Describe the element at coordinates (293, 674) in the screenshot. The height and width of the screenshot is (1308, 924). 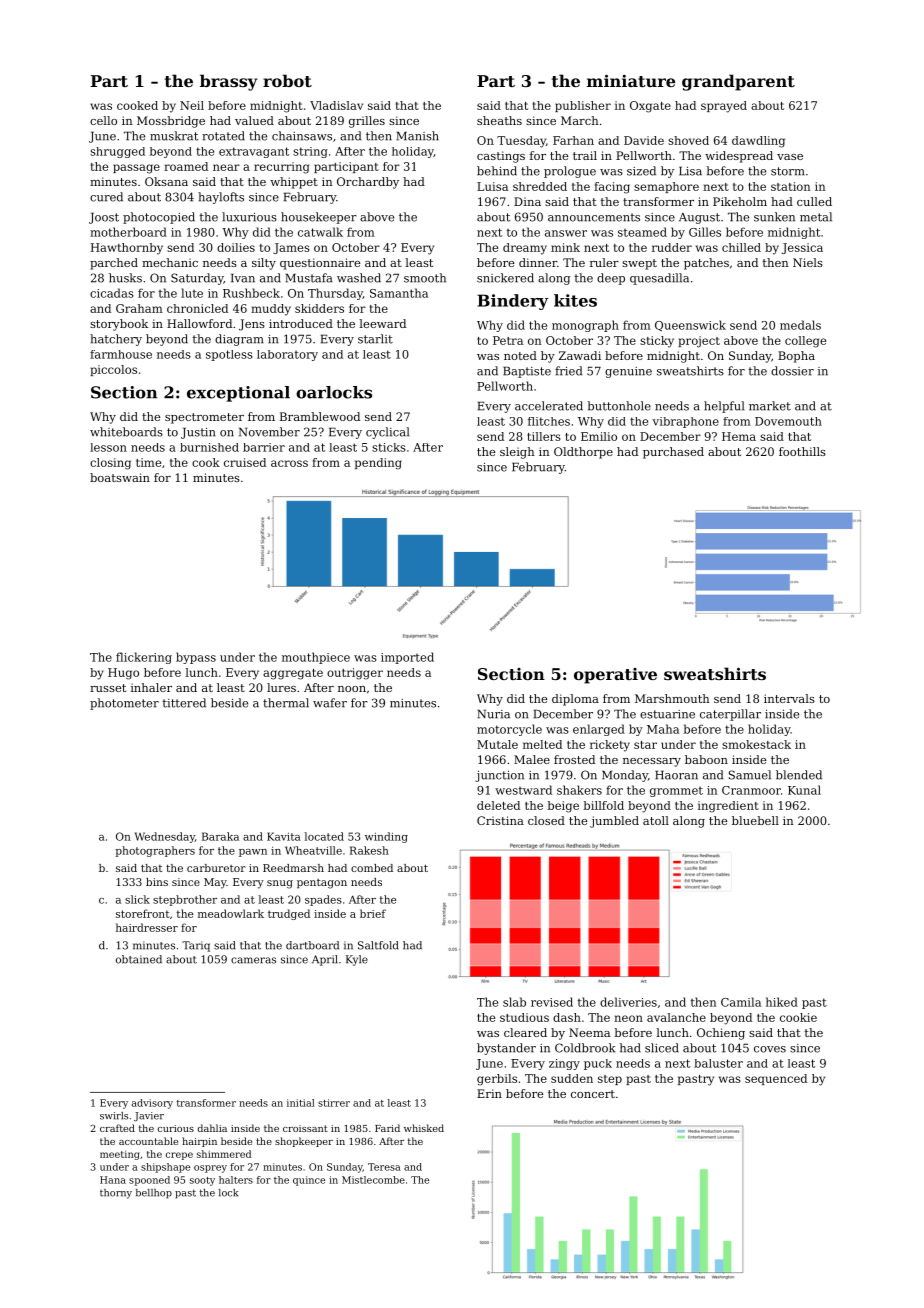
I see `aggregate` at that location.
